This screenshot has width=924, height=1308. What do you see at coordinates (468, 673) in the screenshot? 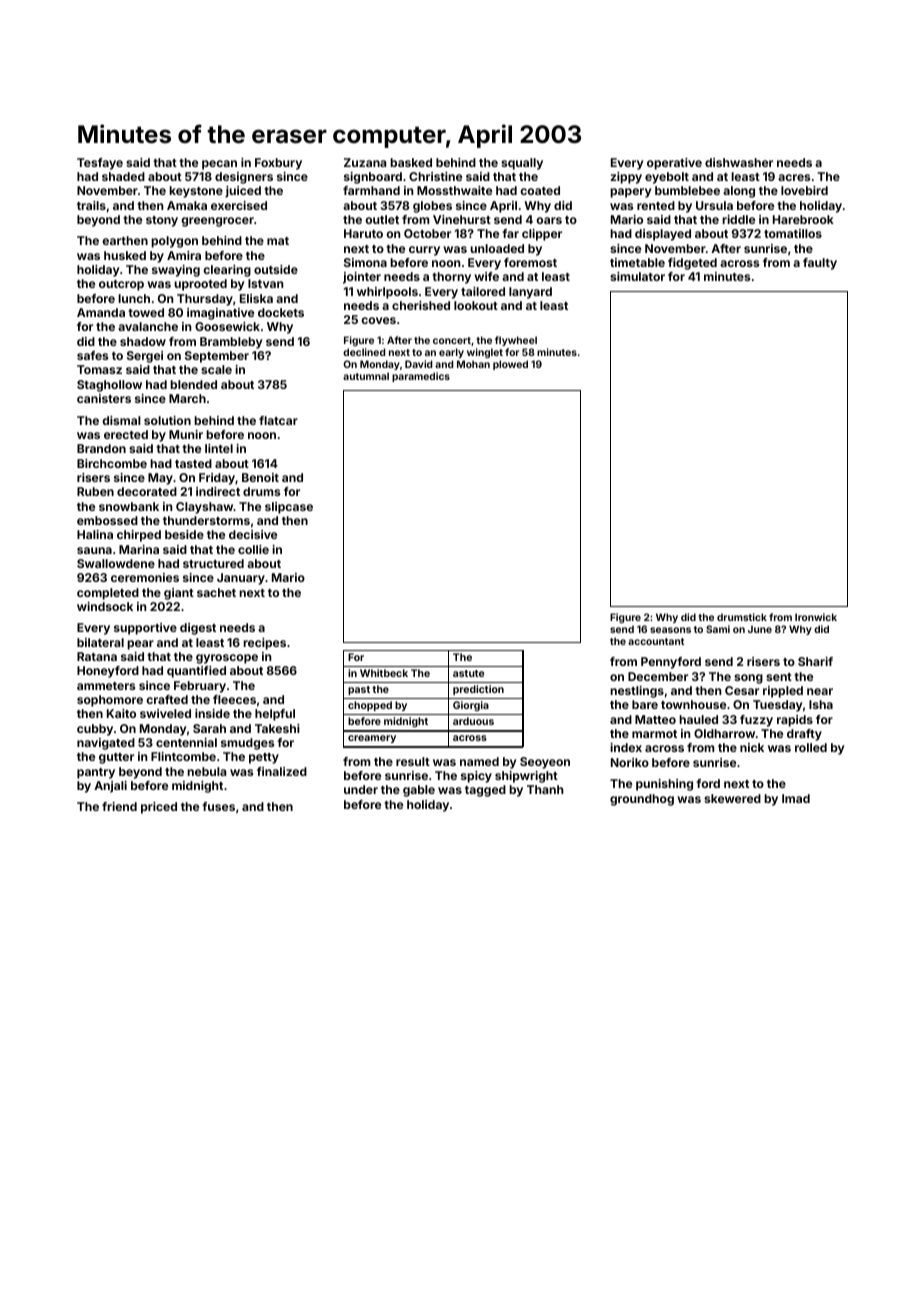
I see `astute` at bounding box center [468, 673].
